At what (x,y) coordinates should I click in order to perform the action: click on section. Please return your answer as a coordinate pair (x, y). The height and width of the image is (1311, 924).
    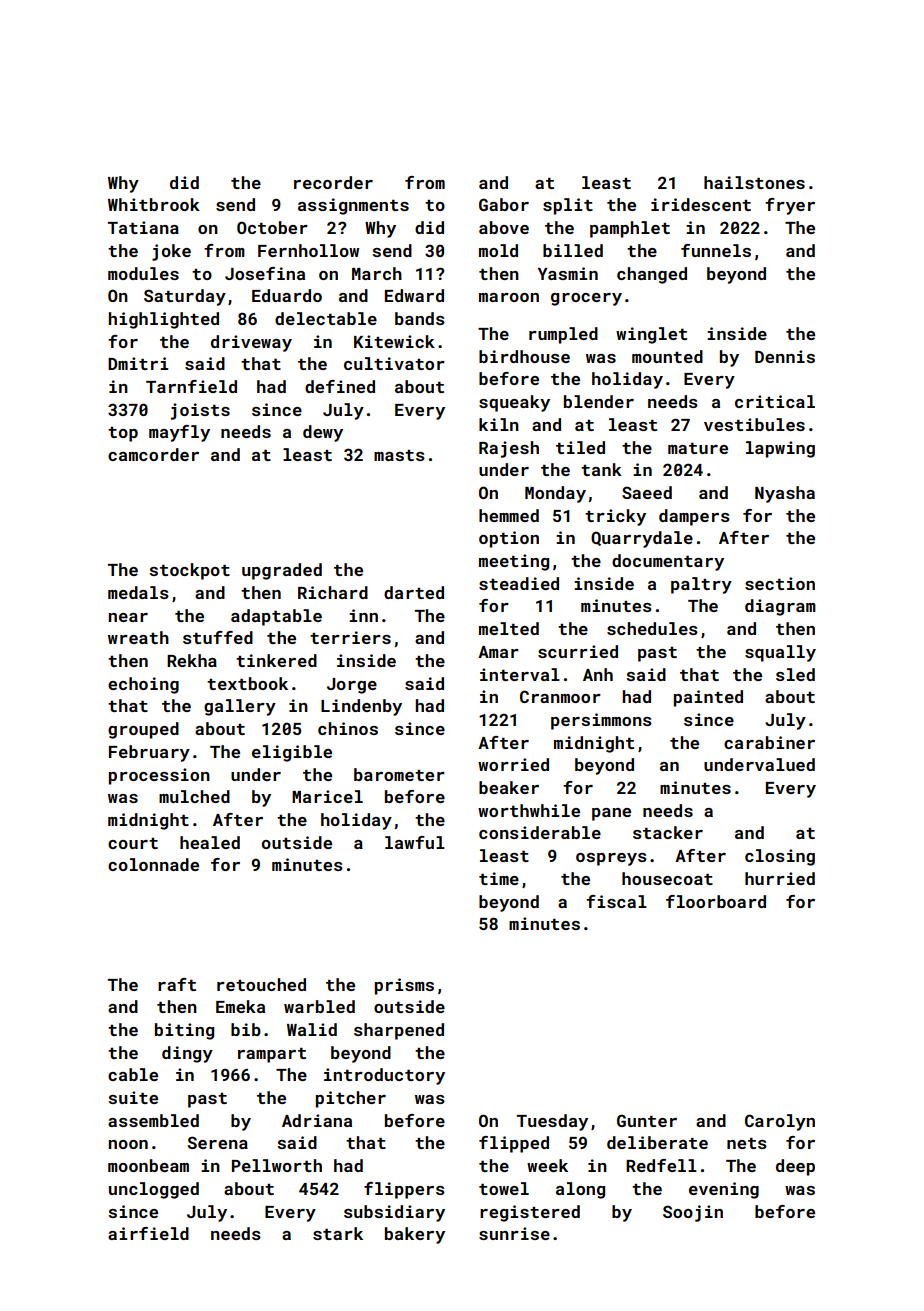
    Looking at the image, I should click on (780, 583).
